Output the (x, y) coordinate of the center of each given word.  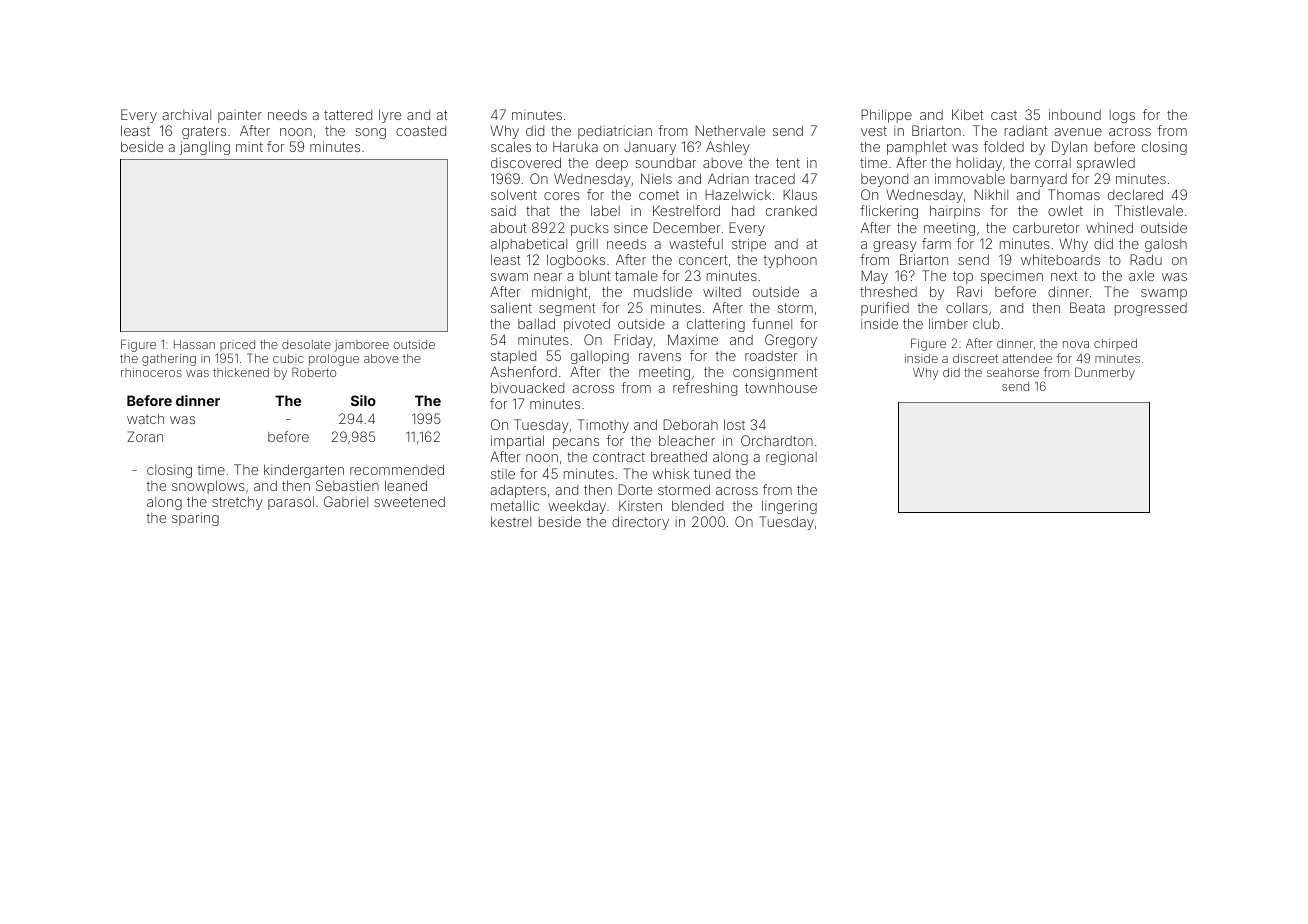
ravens (660, 357)
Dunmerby (1105, 373)
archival (187, 114)
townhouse (781, 387)
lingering (789, 507)
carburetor (1046, 227)
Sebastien (347, 485)
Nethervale (730, 130)
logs (1122, 116)
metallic (515, 505)
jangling (204, 148)
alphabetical (529, 245)
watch (145, 419)
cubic (288, 358)
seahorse (1013, 372)
